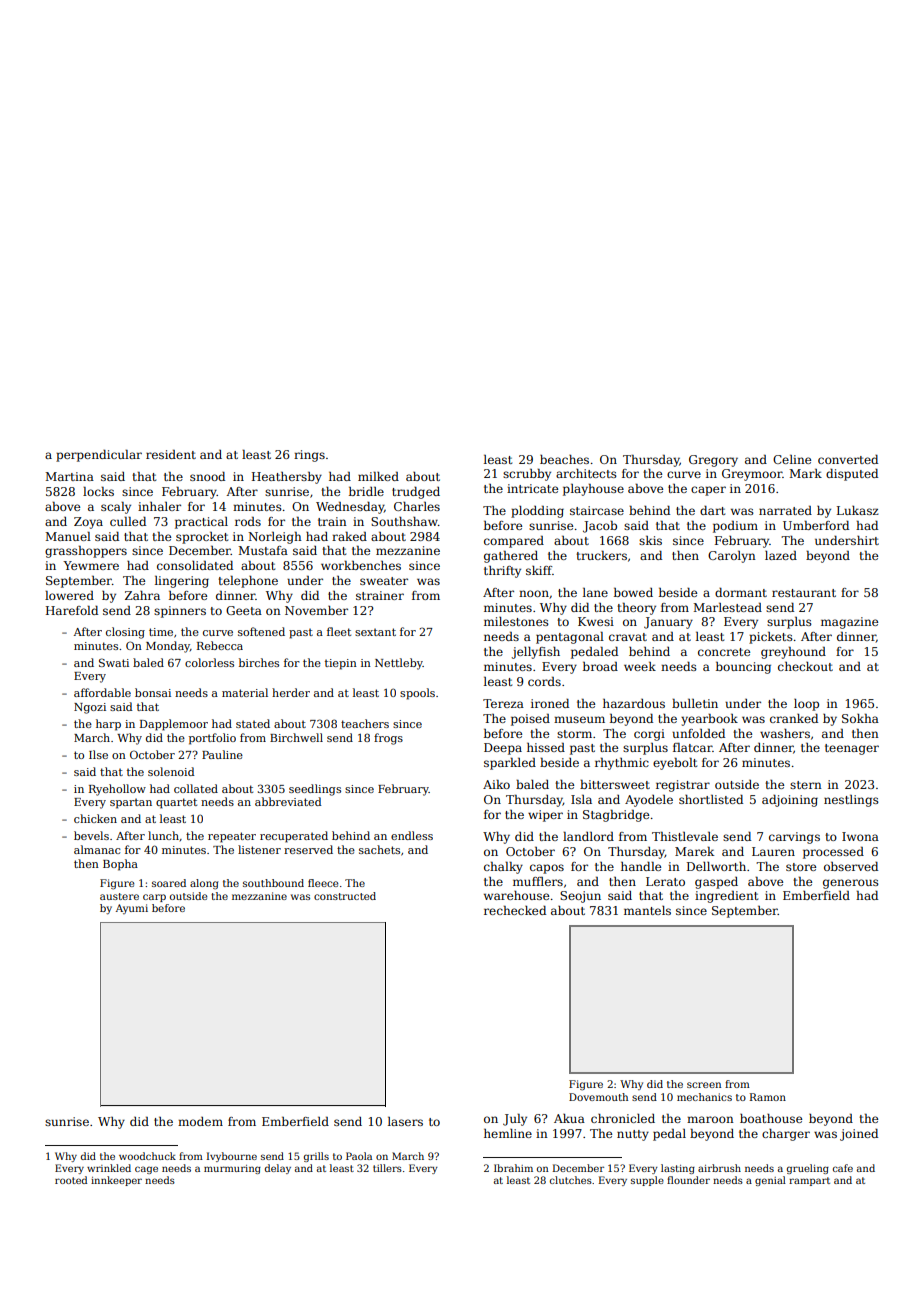  Describe the element at coordinates (132, 909) in the document. I see `Ayumi` at that location.
